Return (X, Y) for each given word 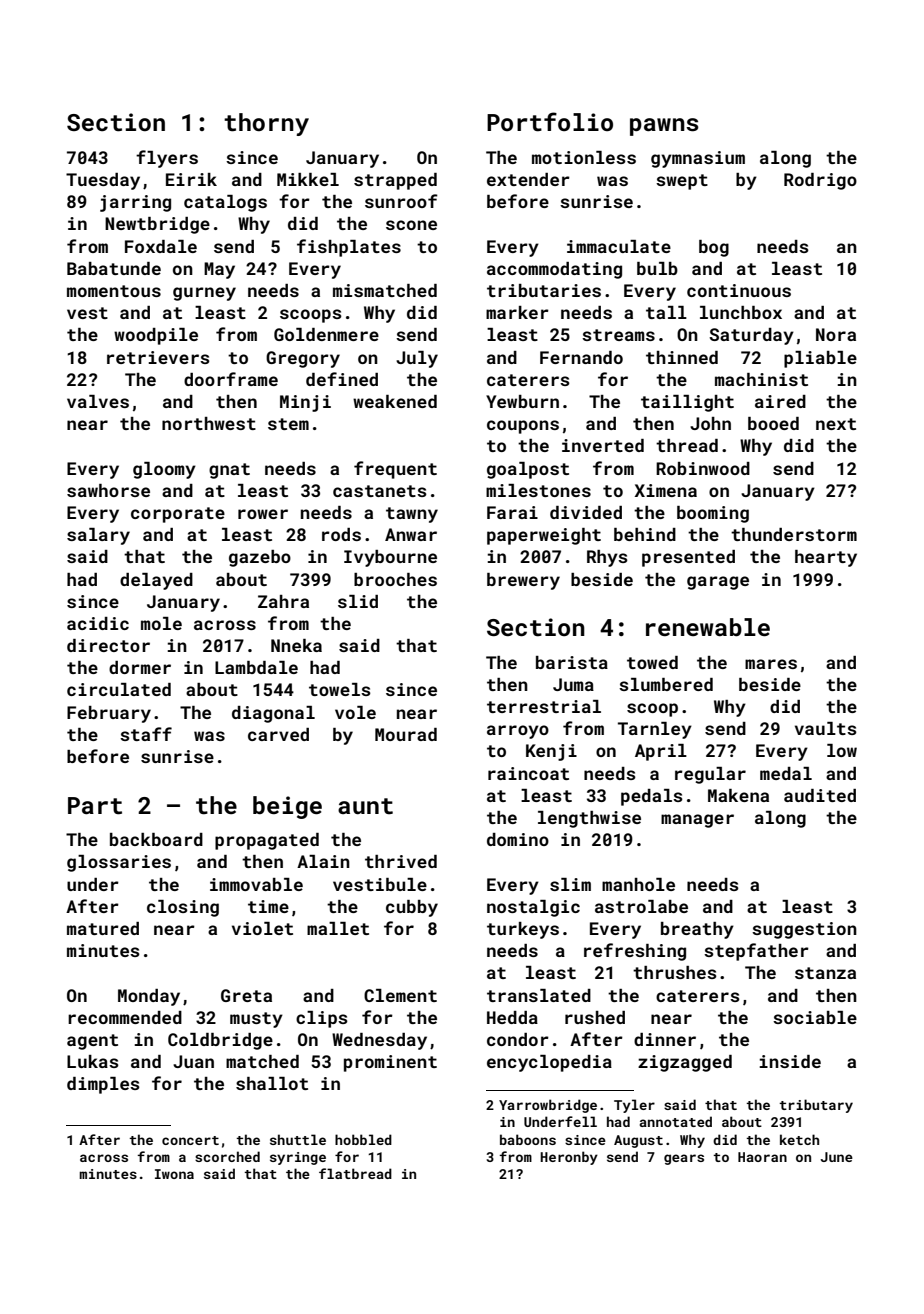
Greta (246, 995)
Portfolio (550, 122)
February (109, 714)
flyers (167, 159)
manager (697, 821)
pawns (664, 127)
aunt (365, 806)
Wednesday (379, 1041)
